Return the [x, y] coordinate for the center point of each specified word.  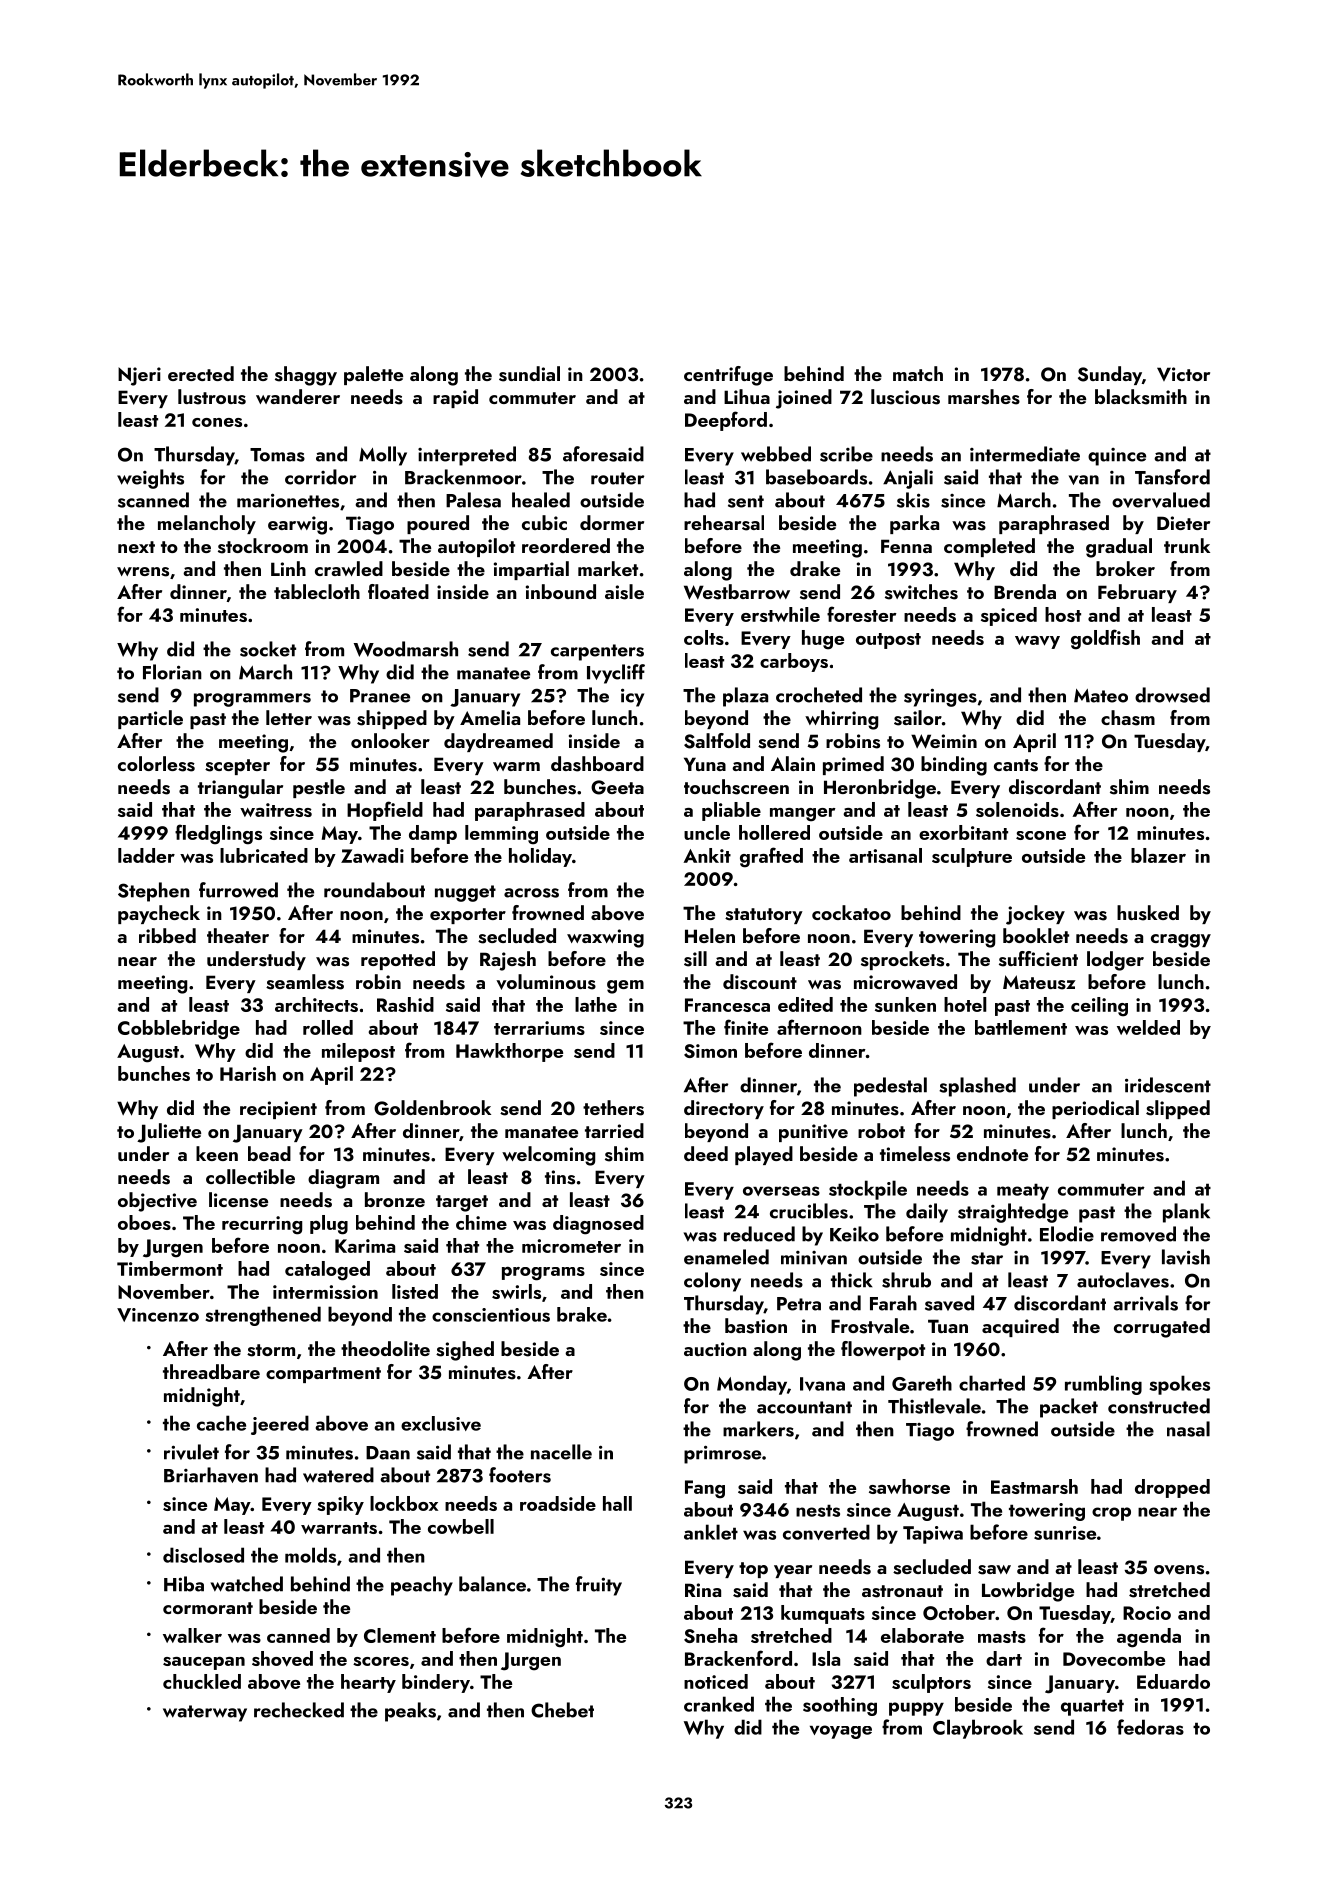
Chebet [562, 1710]
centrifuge [728, 376]
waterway [205, 1713]
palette [373, 375]
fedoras [1150, 1727]
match [918, 373]
